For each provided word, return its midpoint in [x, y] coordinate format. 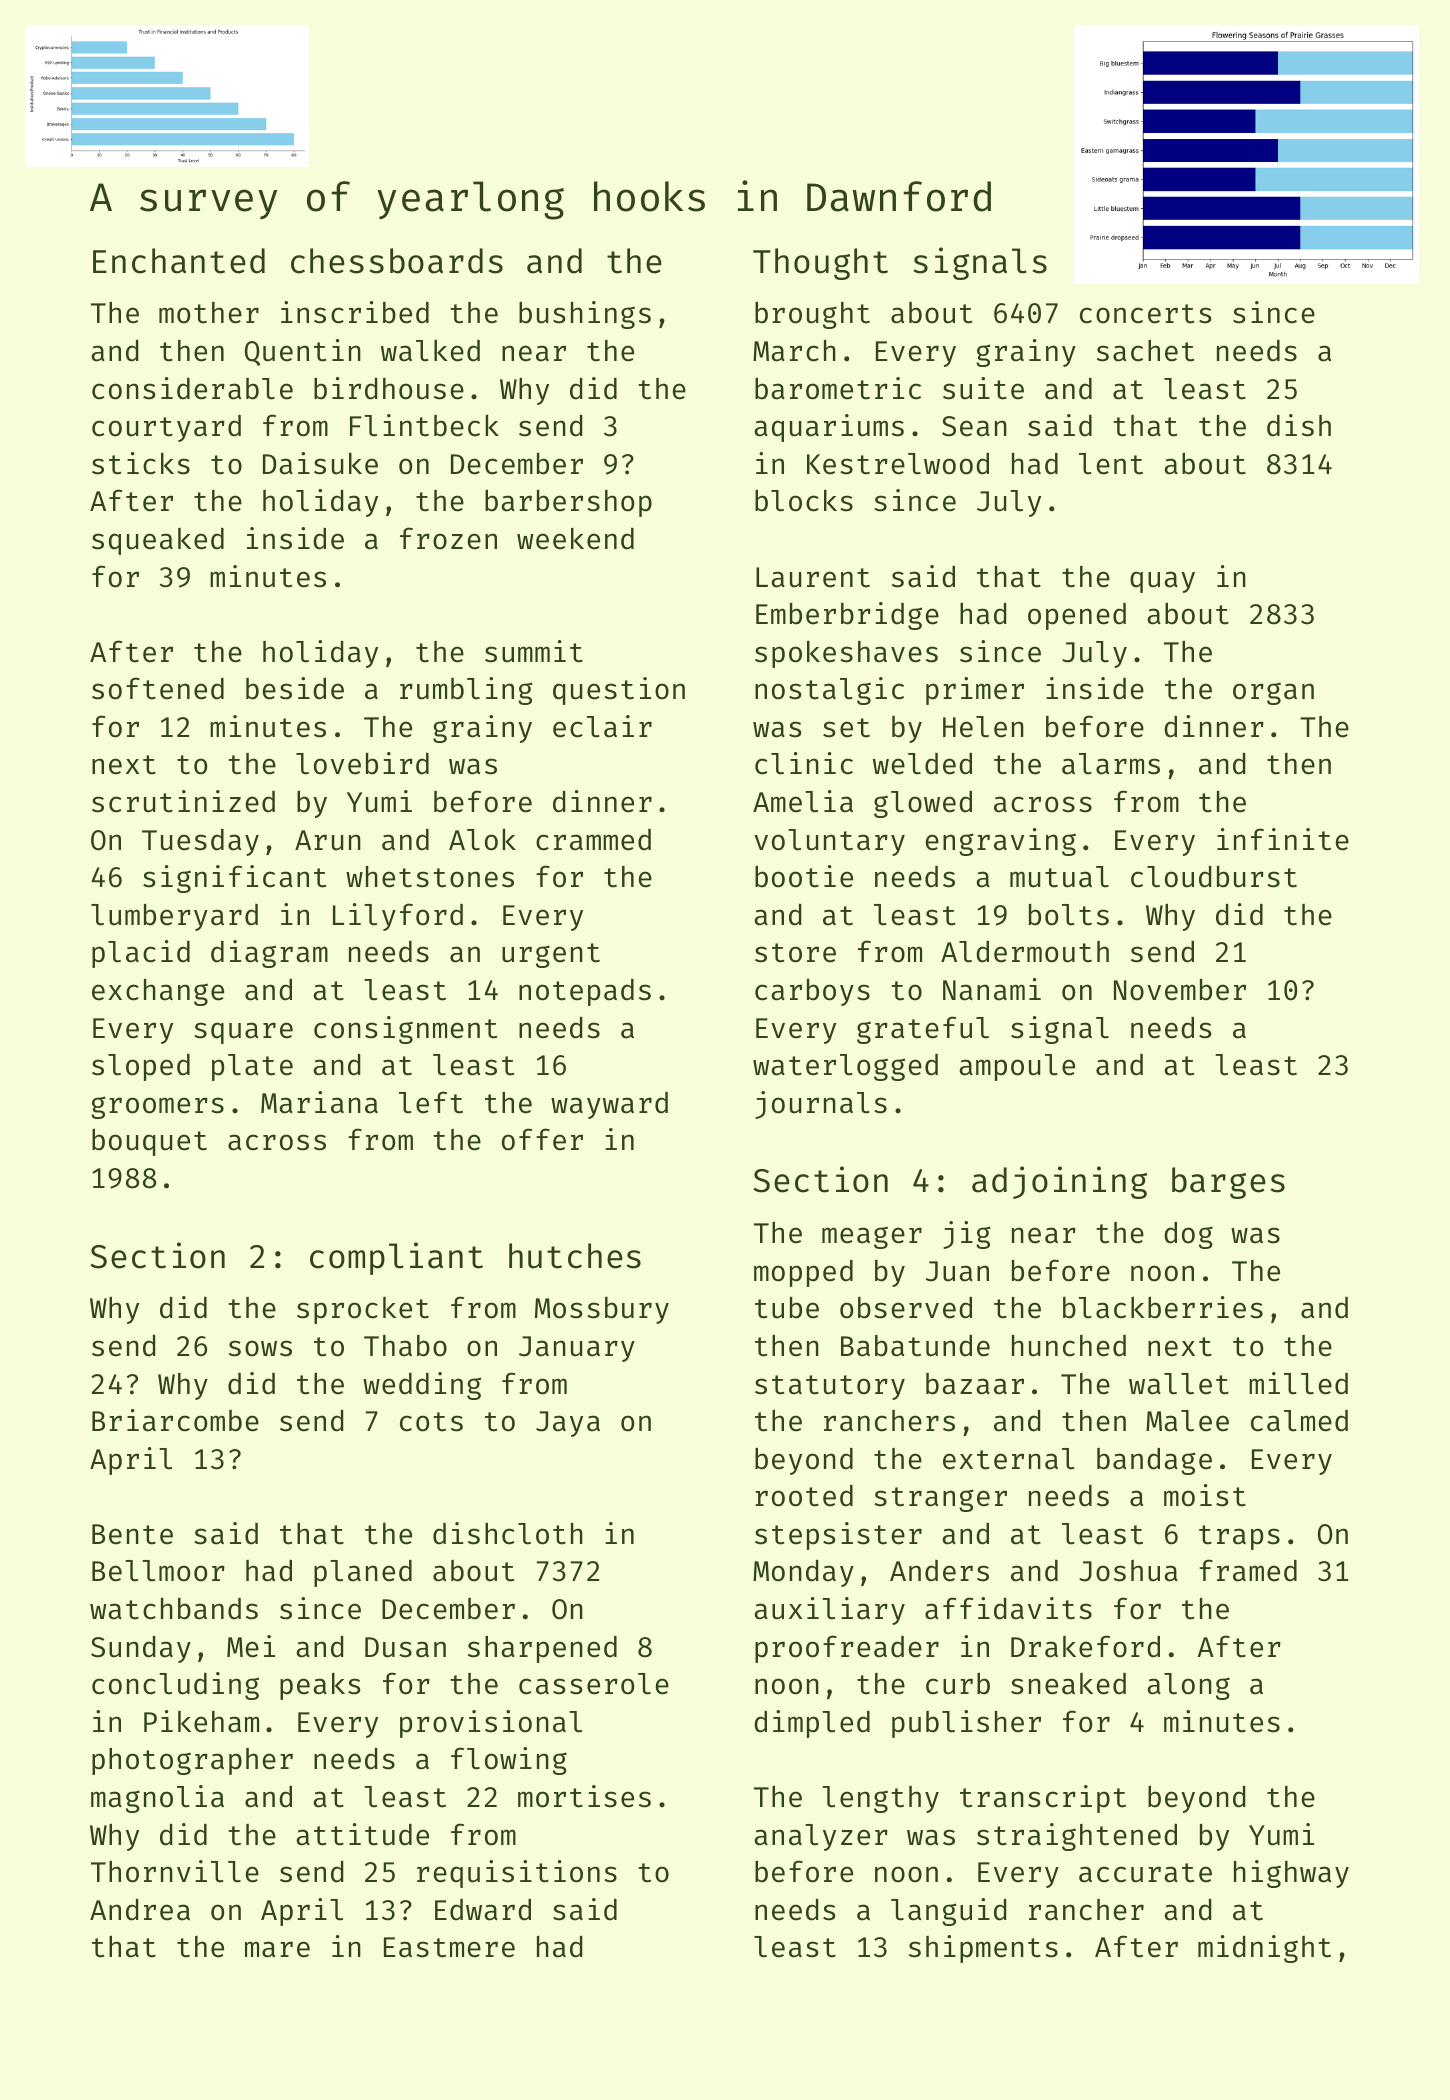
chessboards [397, 261]
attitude [362, 1834]
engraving [1001, 842]
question [619, 691]
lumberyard [174, 917]
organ [1273, 693]
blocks [804, 500]
